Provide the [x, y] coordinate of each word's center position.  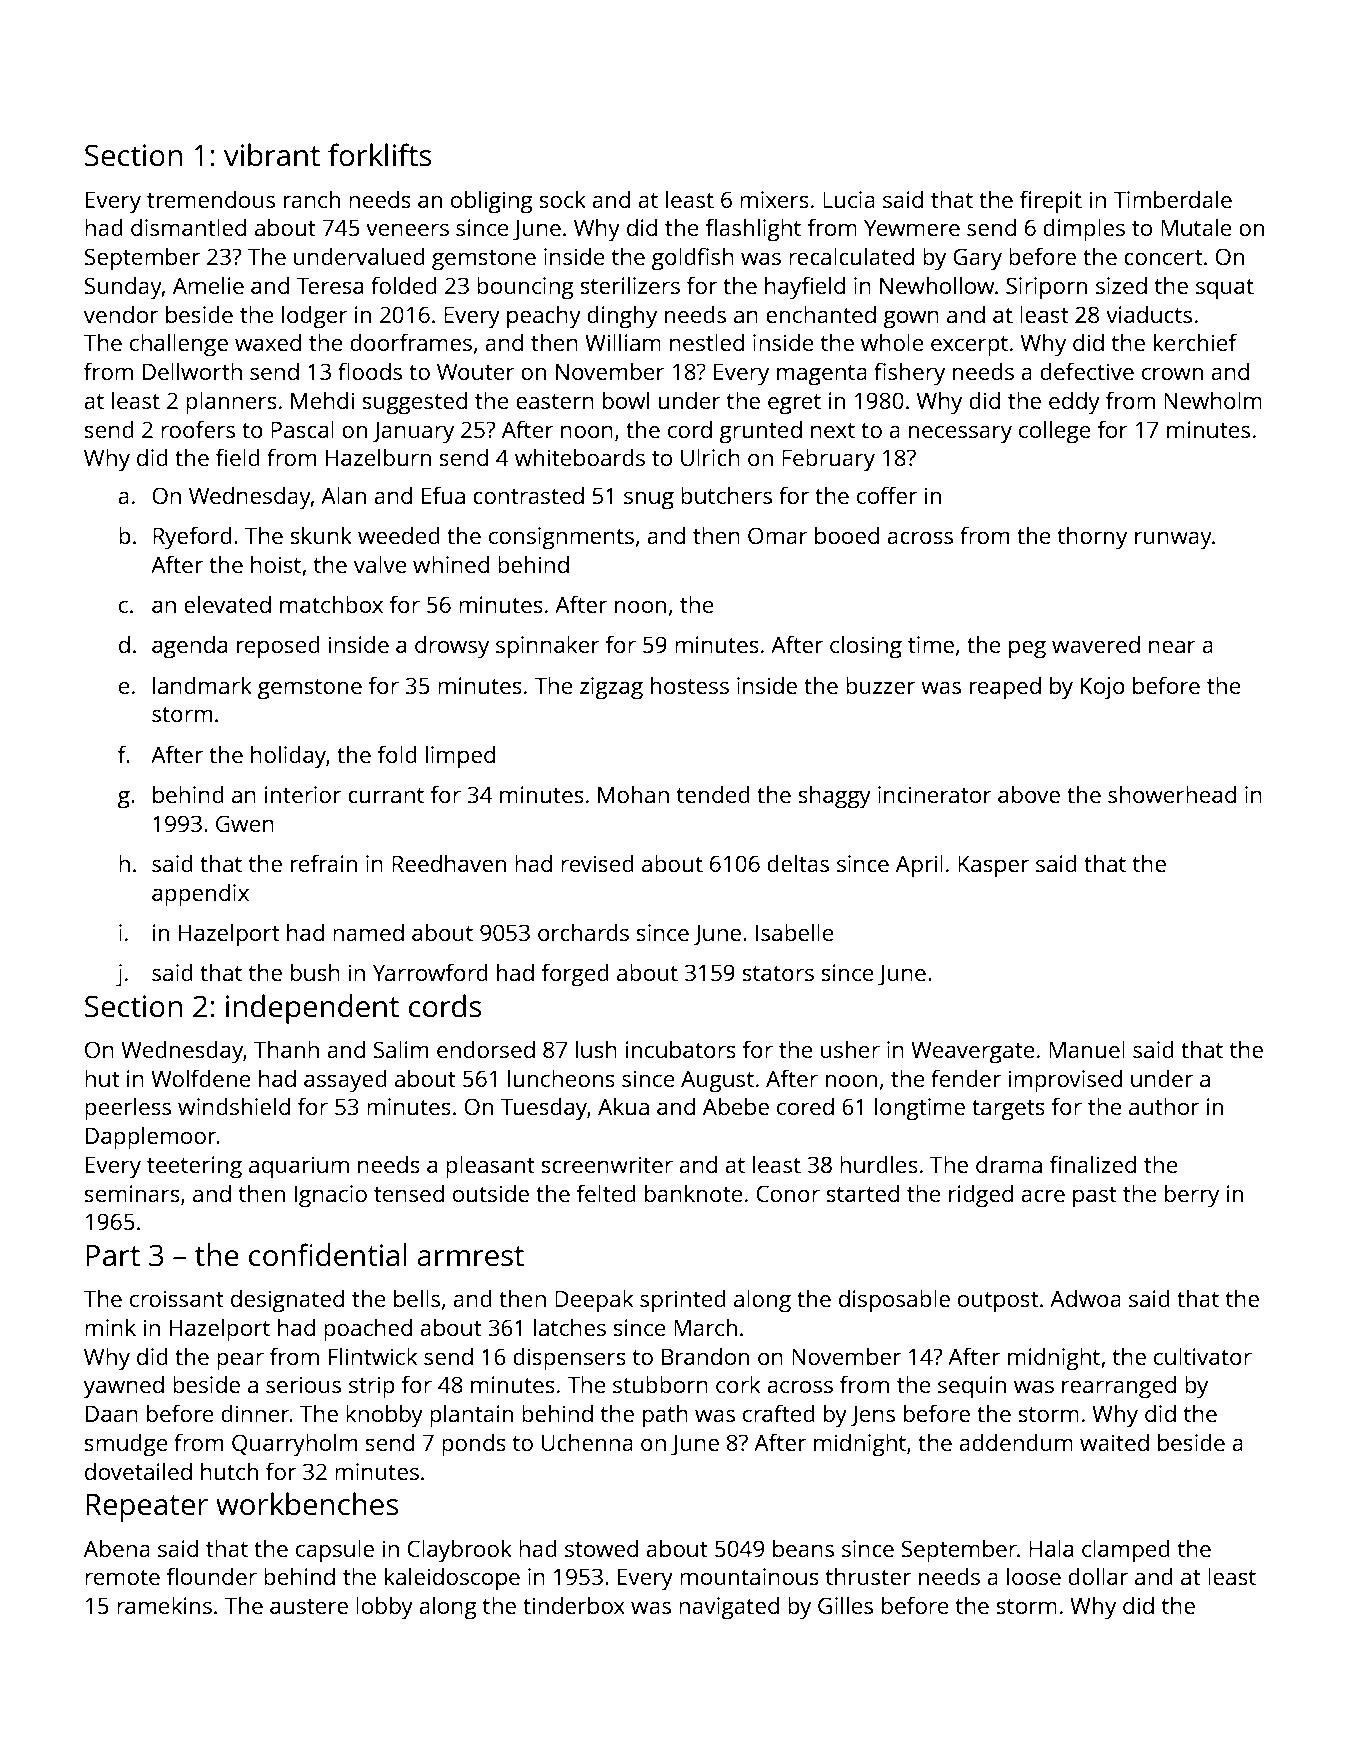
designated [287, 1301]
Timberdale [1172, 199]
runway [1173, 541]
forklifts [379, 155]
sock [562, 199]
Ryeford [192, 538]
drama [1009, 1164]
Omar [777, 535]
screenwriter [607, 1164]
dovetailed [138, 1471]
